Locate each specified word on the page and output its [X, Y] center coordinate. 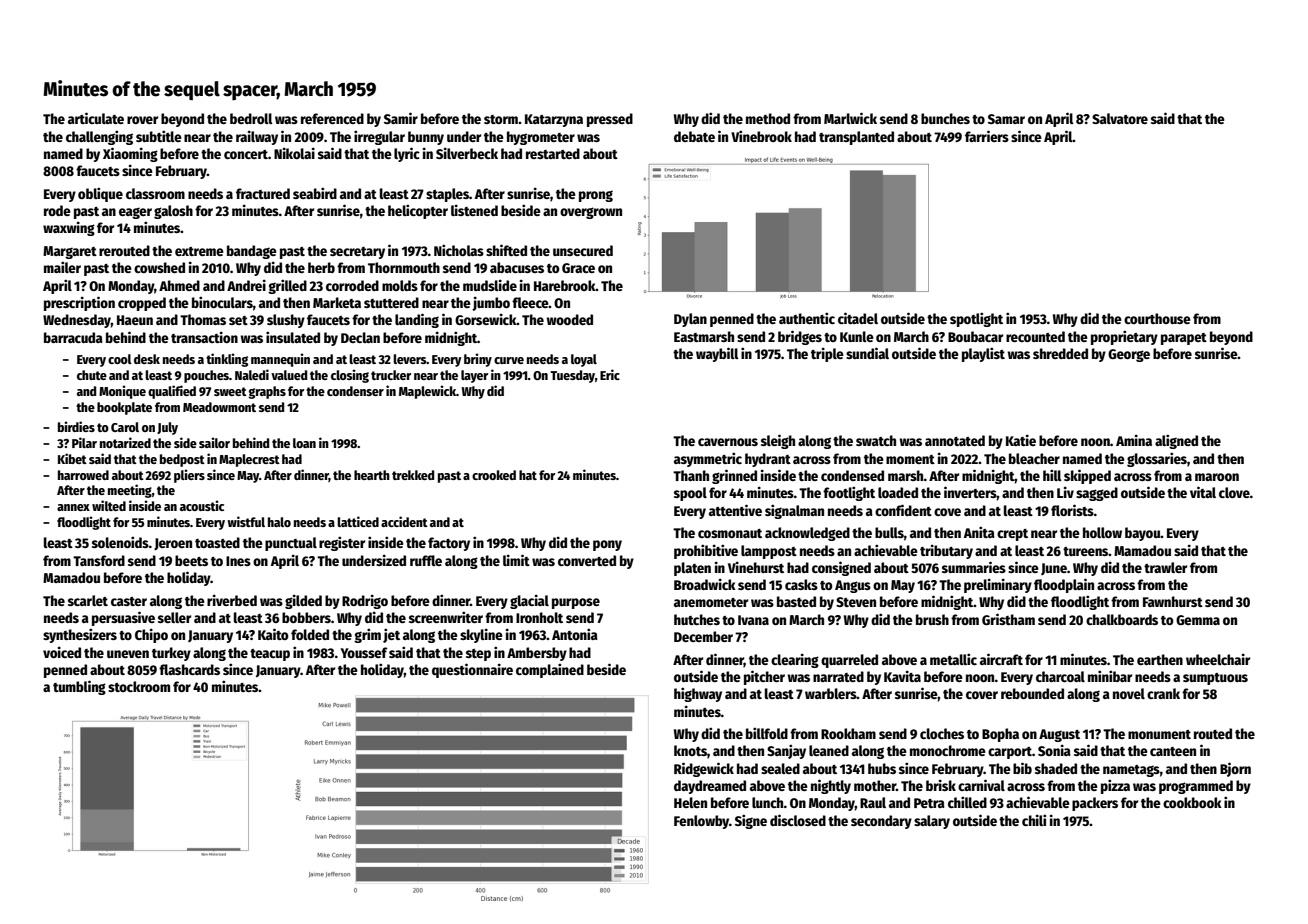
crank [1163, 693]
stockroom [139, 686]
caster [129, 601]
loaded [898, 492]
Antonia [575, 634]
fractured [263, 193]
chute [92, 375]
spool [690, 494]
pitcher [764, 677]
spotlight [976, 319]
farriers [987, 136]
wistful [246, 521]
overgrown [591, 213]
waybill [717, 354]
